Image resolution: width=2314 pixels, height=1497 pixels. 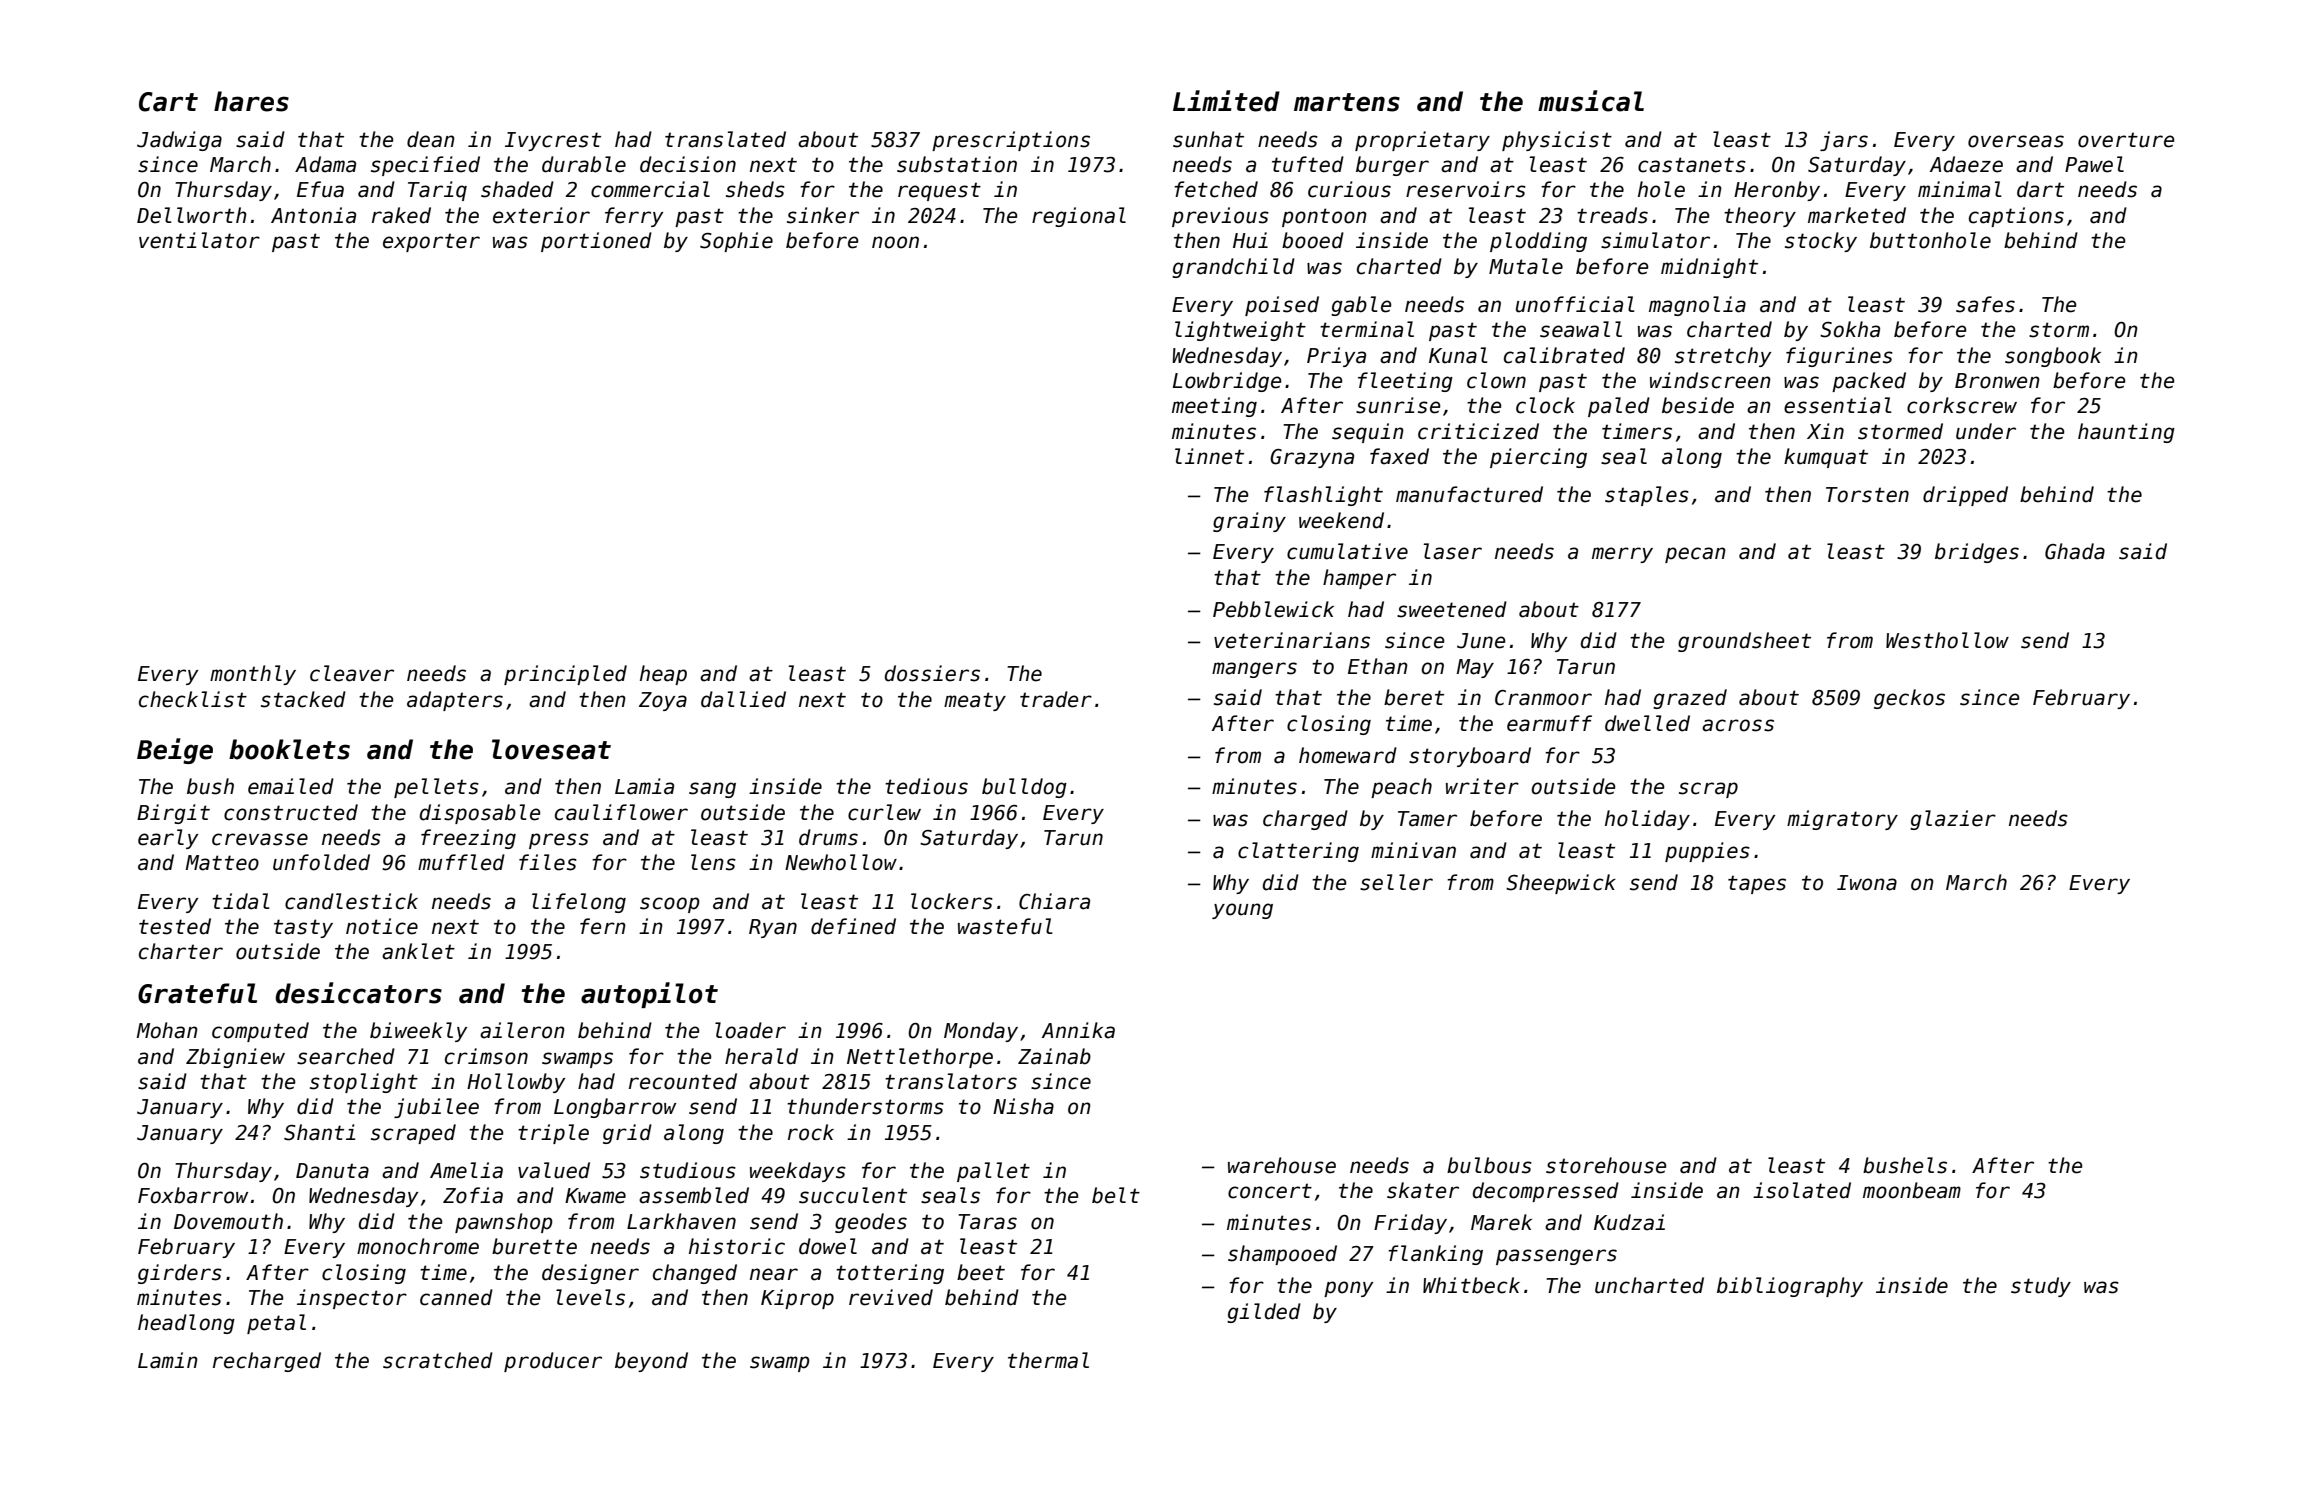 I want to click on cleaver, so click(x=352, y=673).
